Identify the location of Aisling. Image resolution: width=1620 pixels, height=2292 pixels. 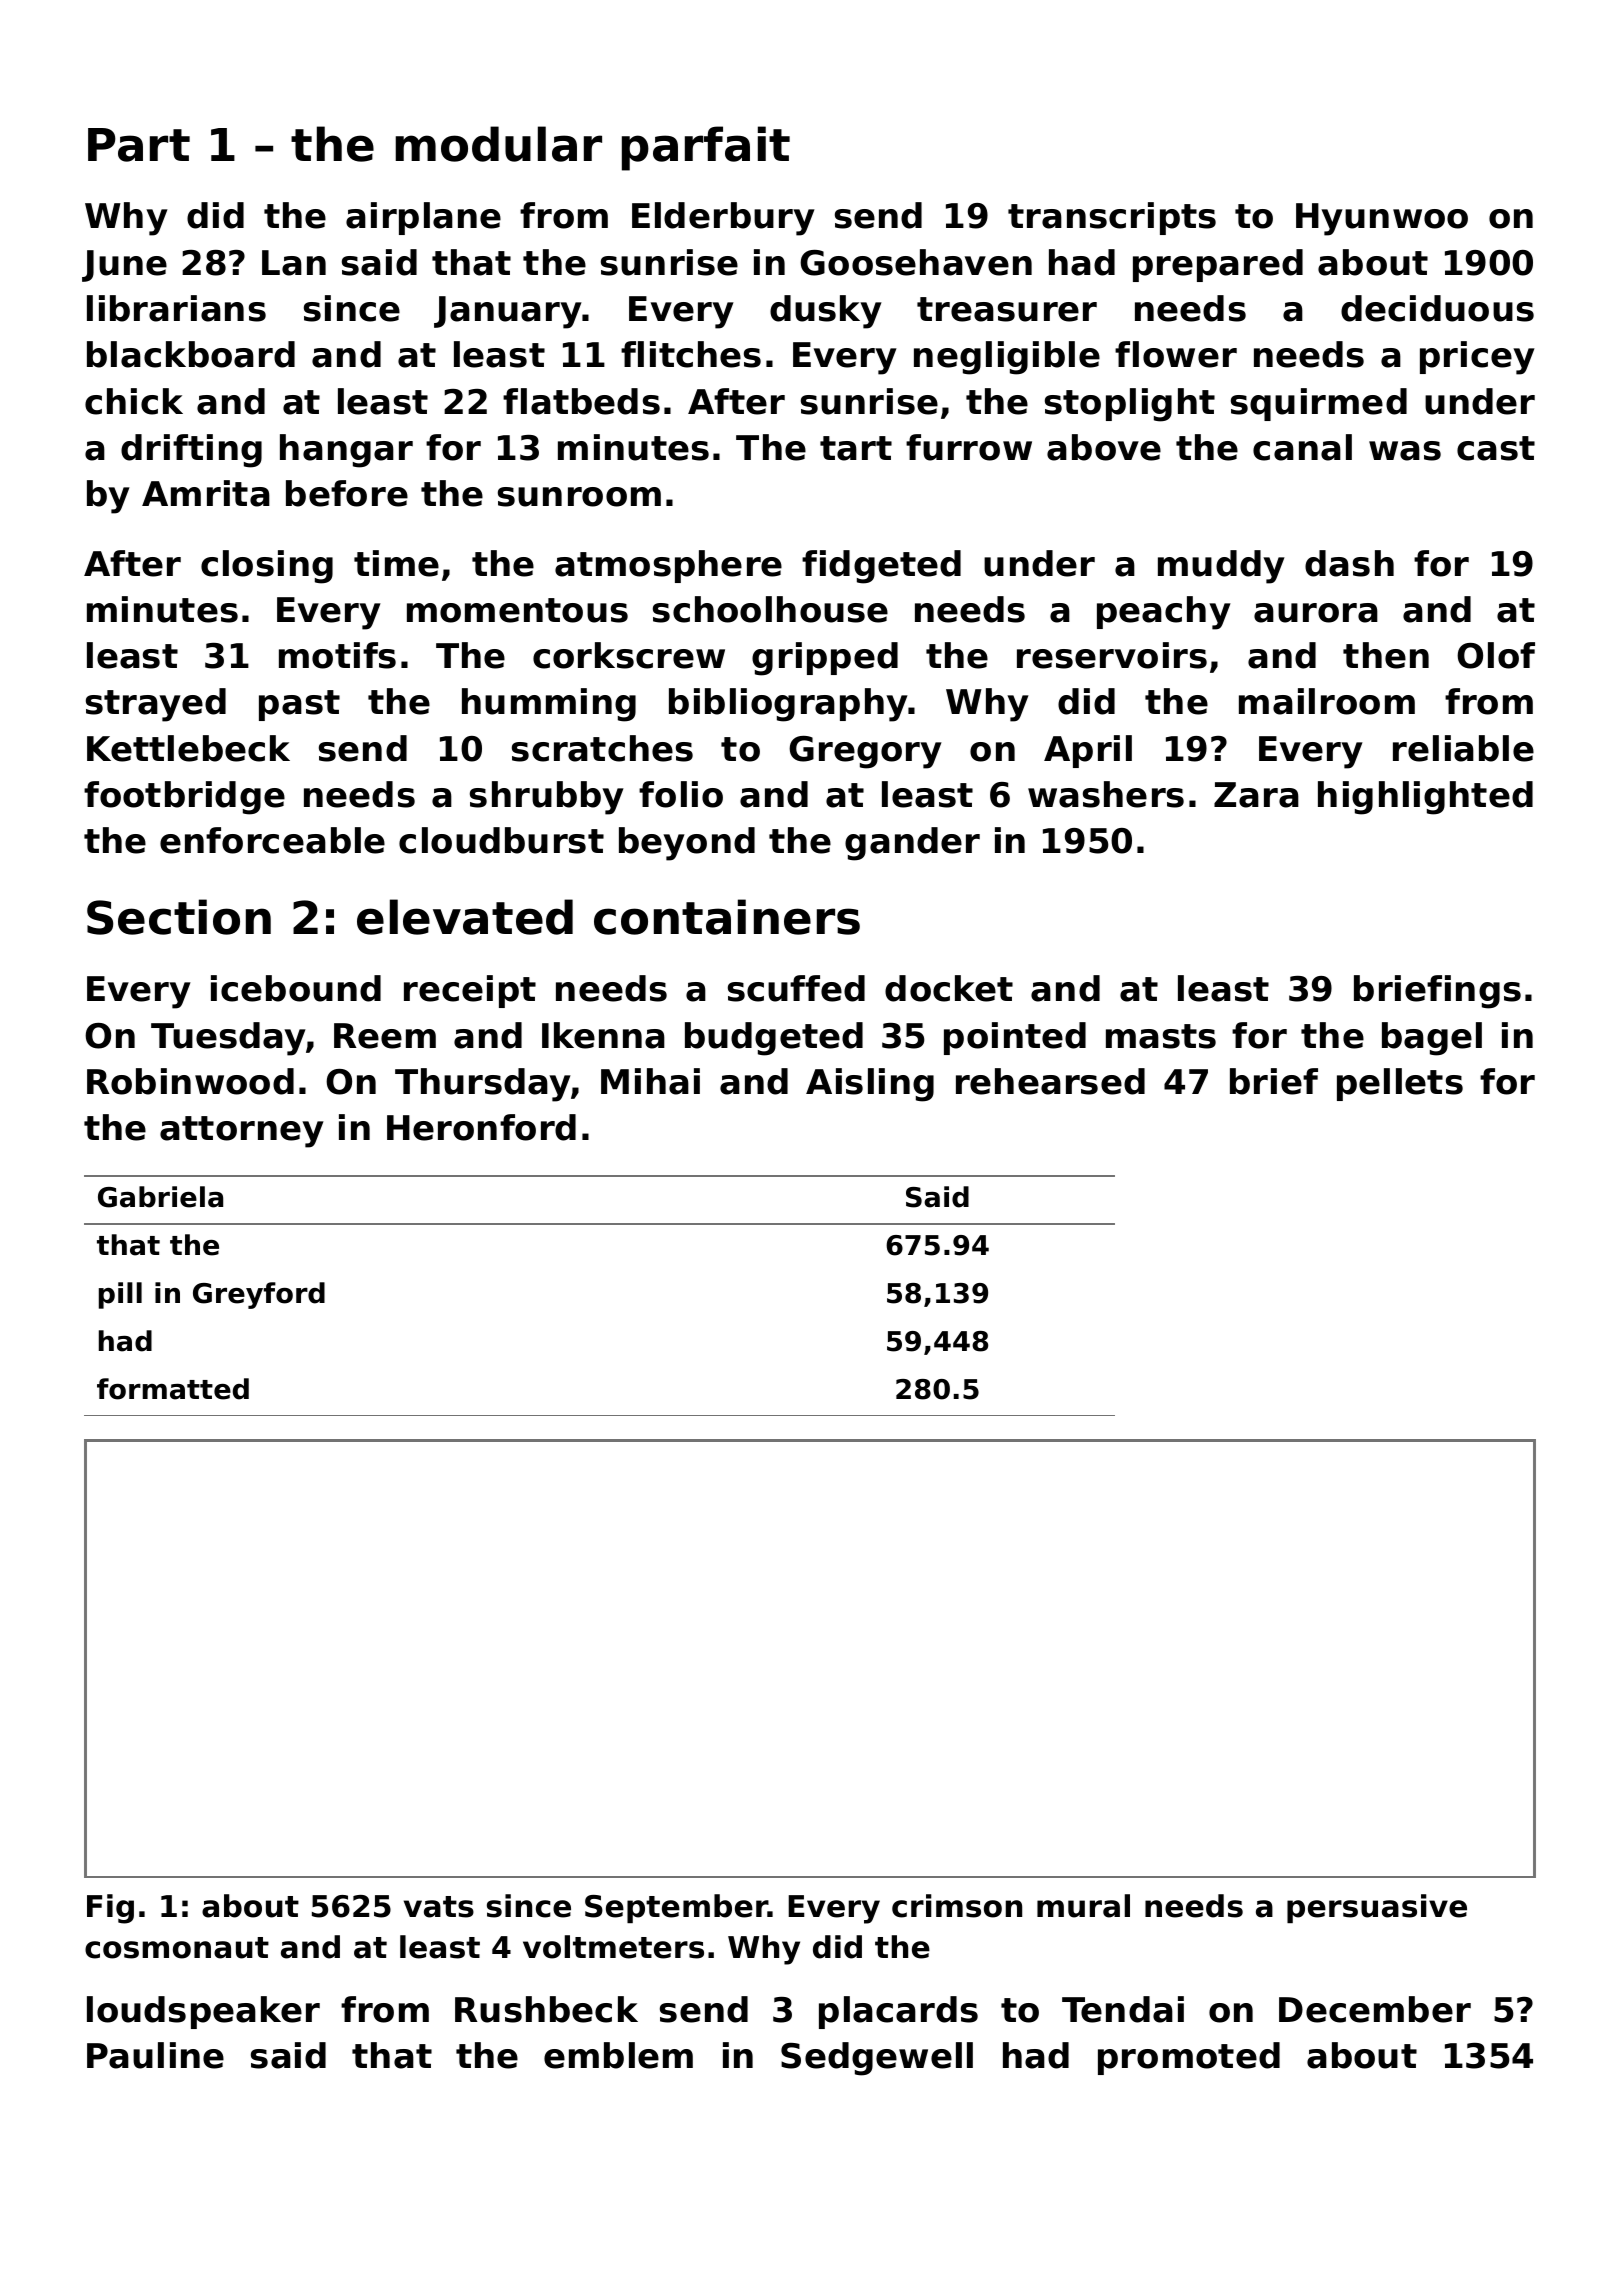
(870, 1085).
